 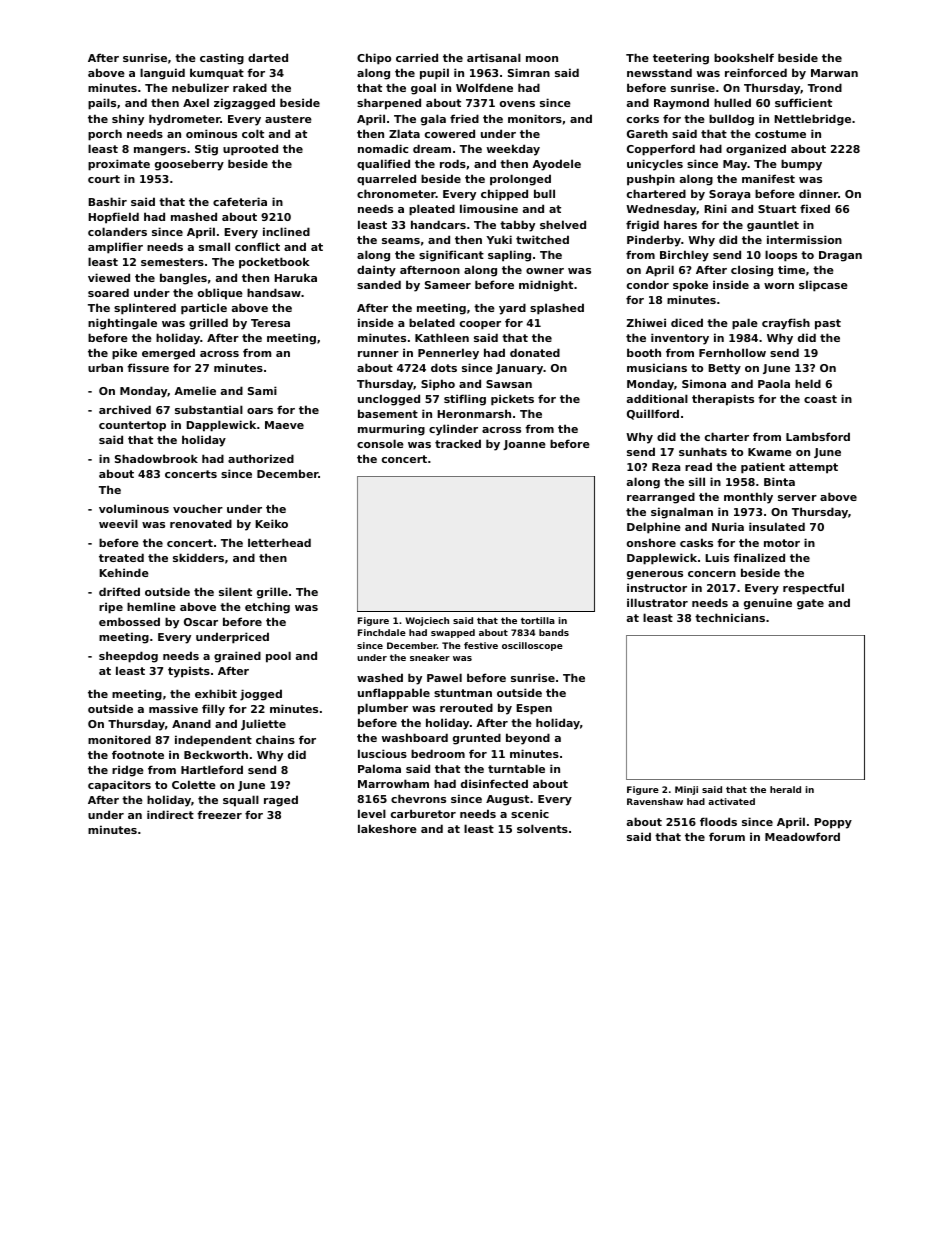 I want to click on casting, so click(x=222, y=59).
